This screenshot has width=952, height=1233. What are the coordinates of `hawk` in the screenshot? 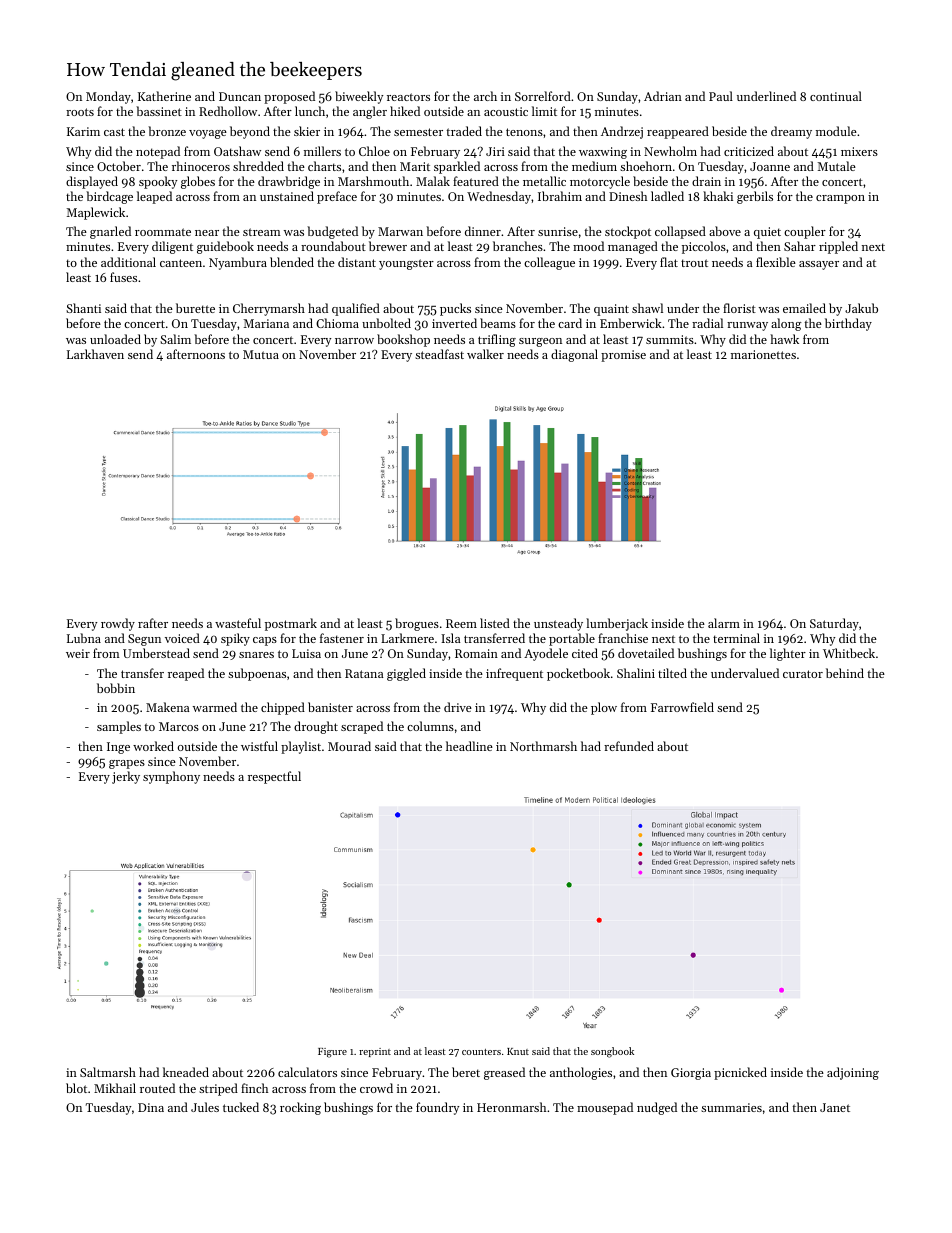 It's located at (784, 339).
